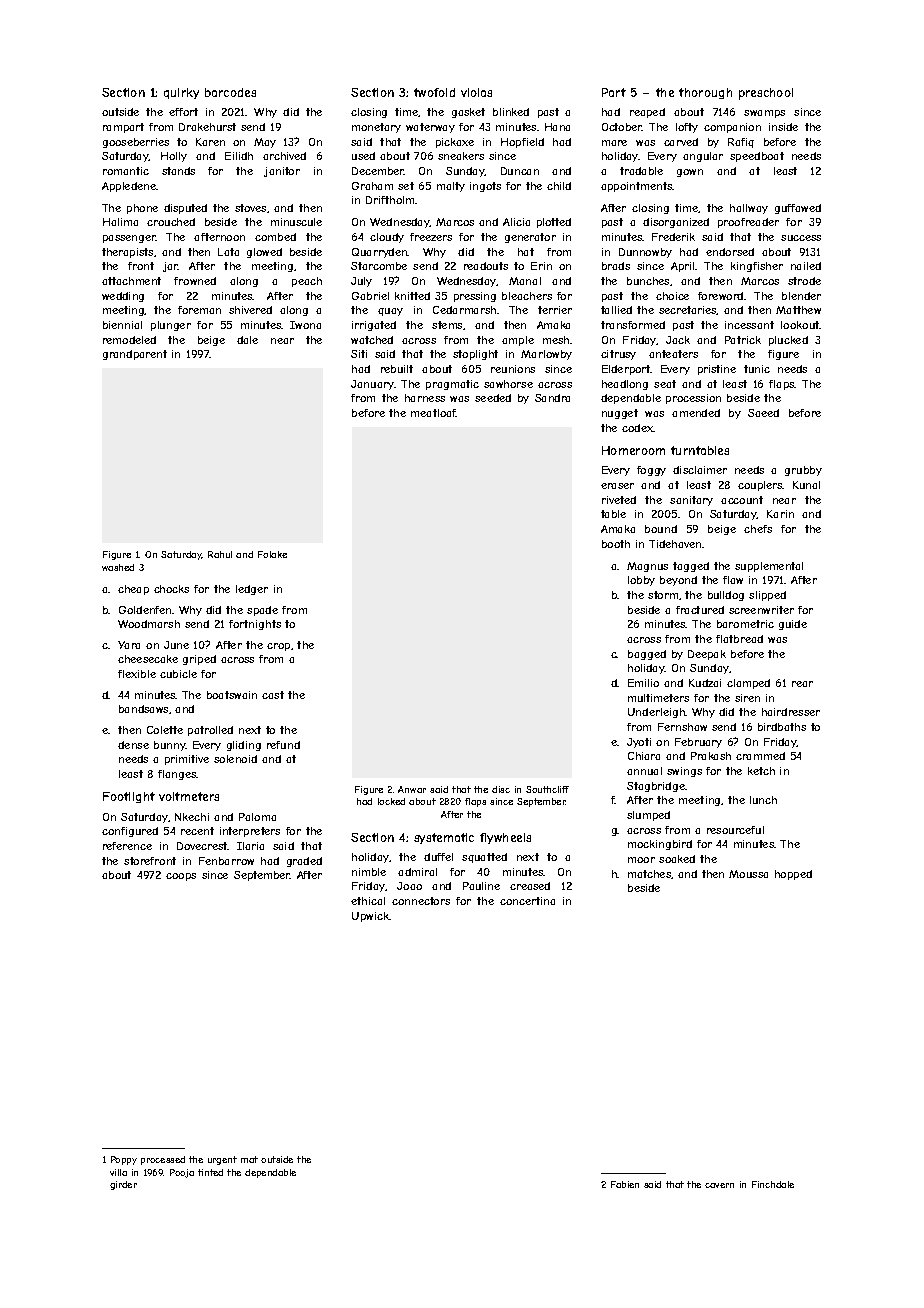 Image resolution: width=924 pixels, height=1308 pixels. I want to click on urgent, so click(222, 1160).
